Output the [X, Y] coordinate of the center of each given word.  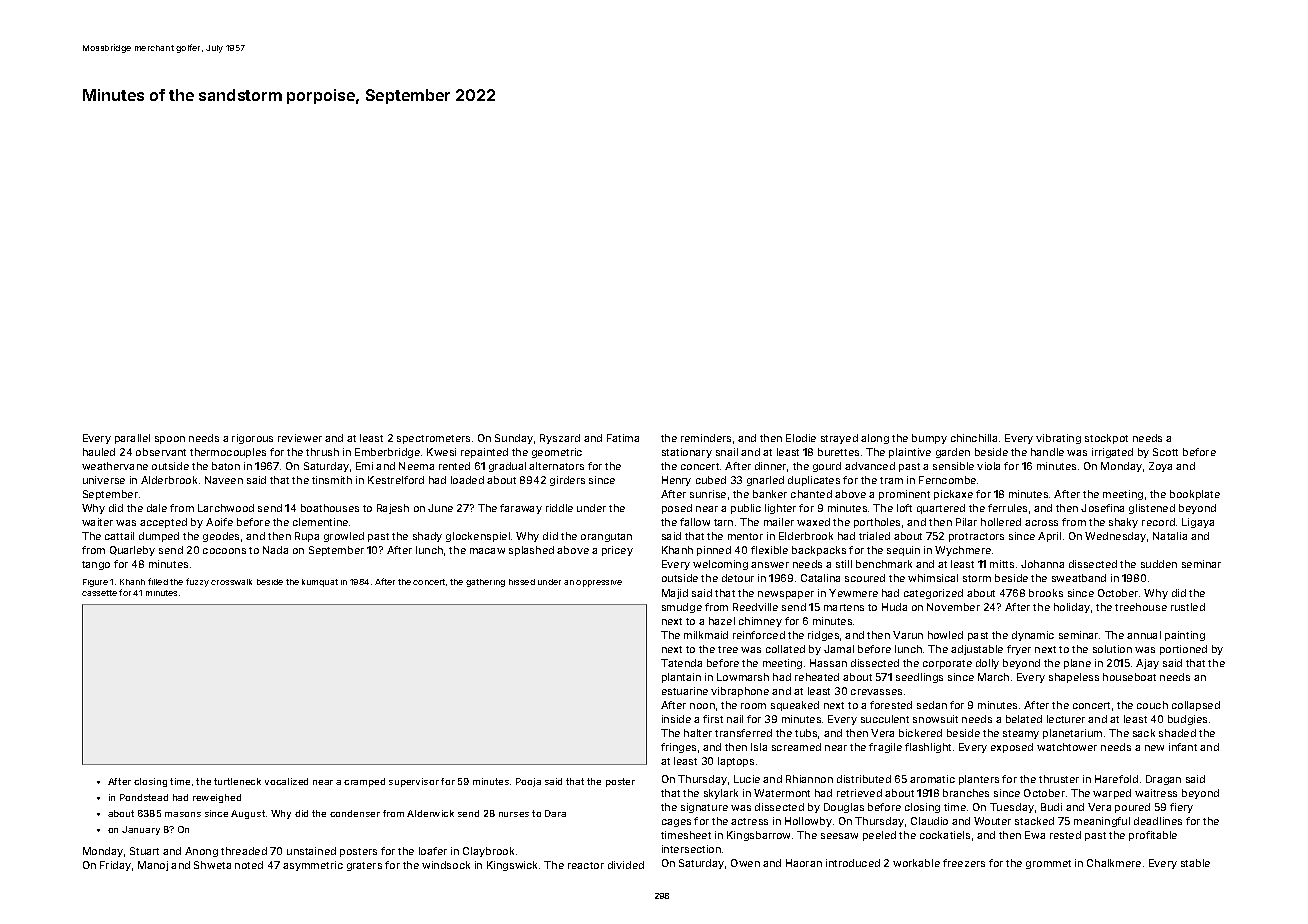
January [141, 830]
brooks [1046, 593]
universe [104, 480]
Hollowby [808, 822]
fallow [695, 522]
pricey [617, 551]
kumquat [320, 583]
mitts [1002, 564]
